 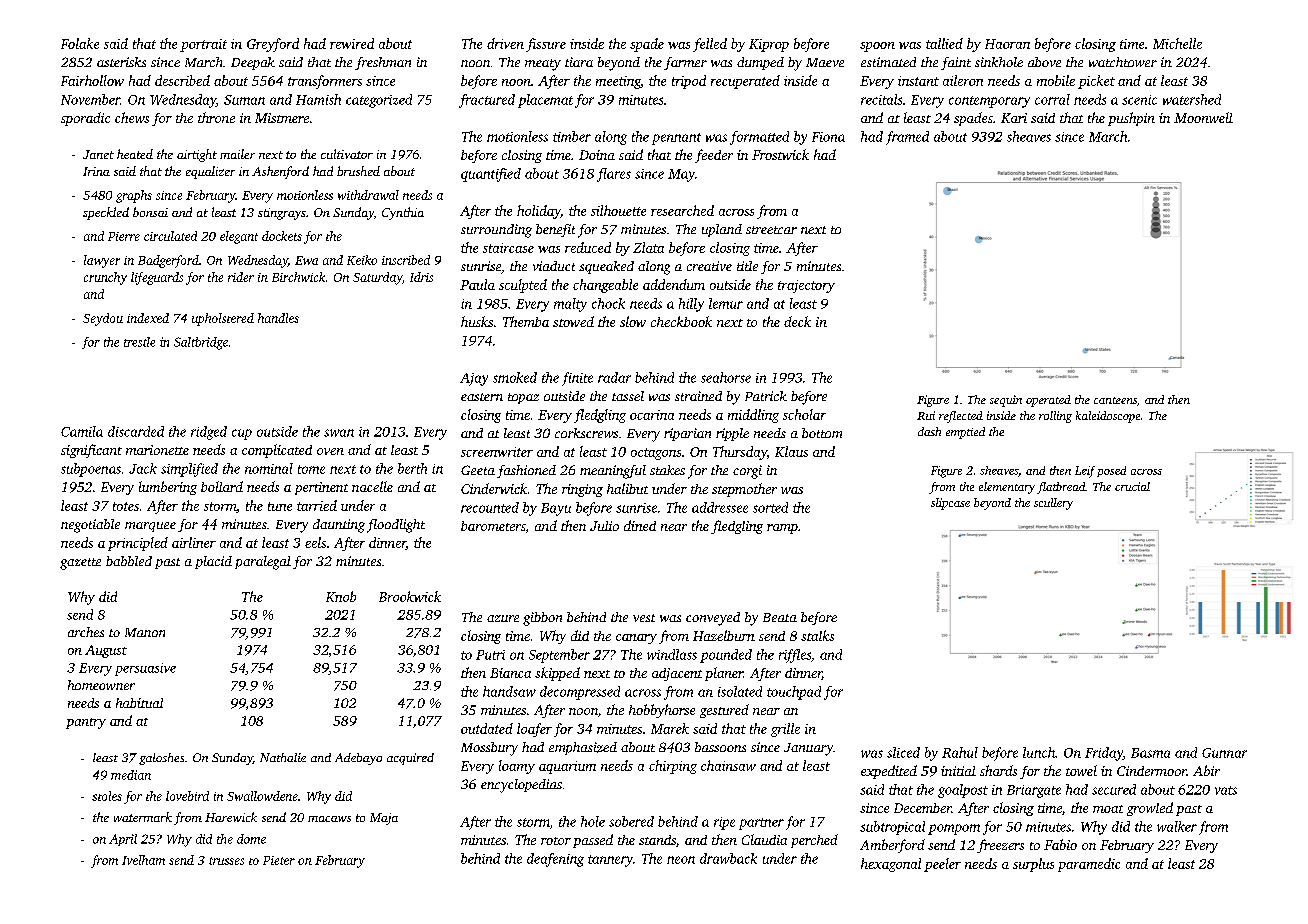 I want to click on framed, so click(x=907, y=138).
